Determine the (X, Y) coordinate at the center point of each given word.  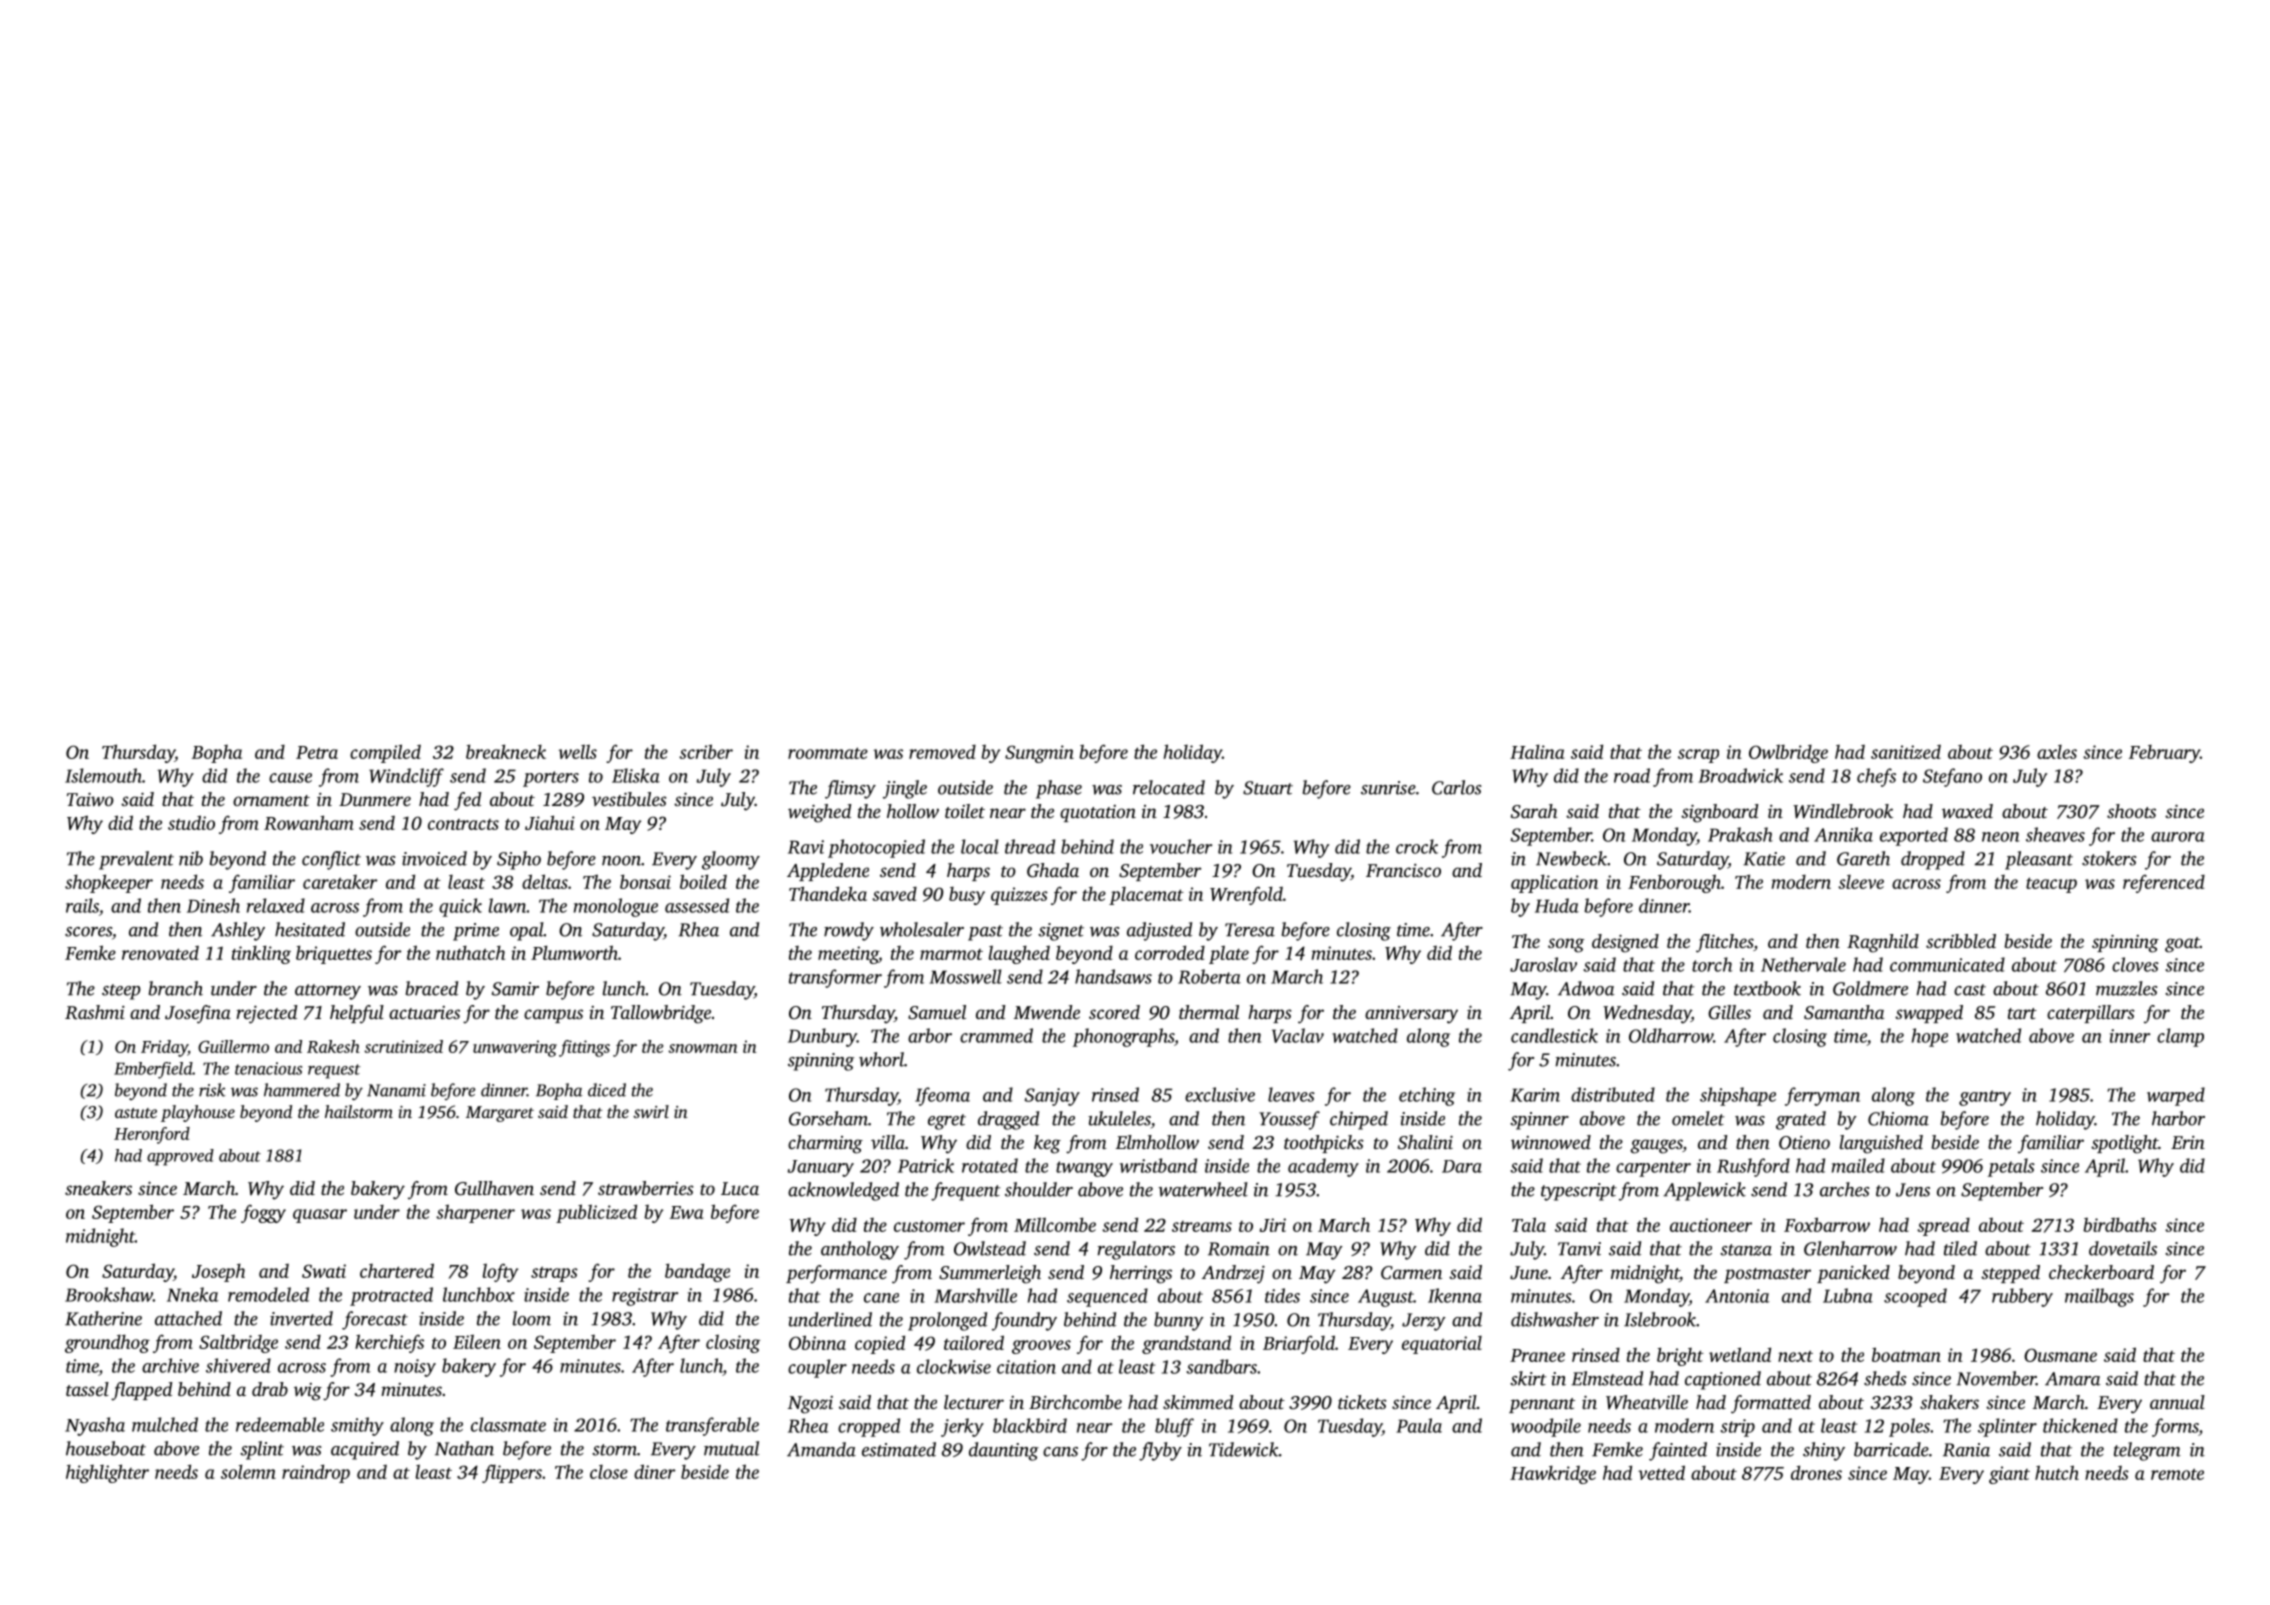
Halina (1537, 751)
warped (2176, 1096)
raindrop (316, 1473)
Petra (317, 752)
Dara (1462, 1166)
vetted (1661, 1472)
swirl (651, 1111)
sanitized (1906, 752)
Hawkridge (1553, 1475)
